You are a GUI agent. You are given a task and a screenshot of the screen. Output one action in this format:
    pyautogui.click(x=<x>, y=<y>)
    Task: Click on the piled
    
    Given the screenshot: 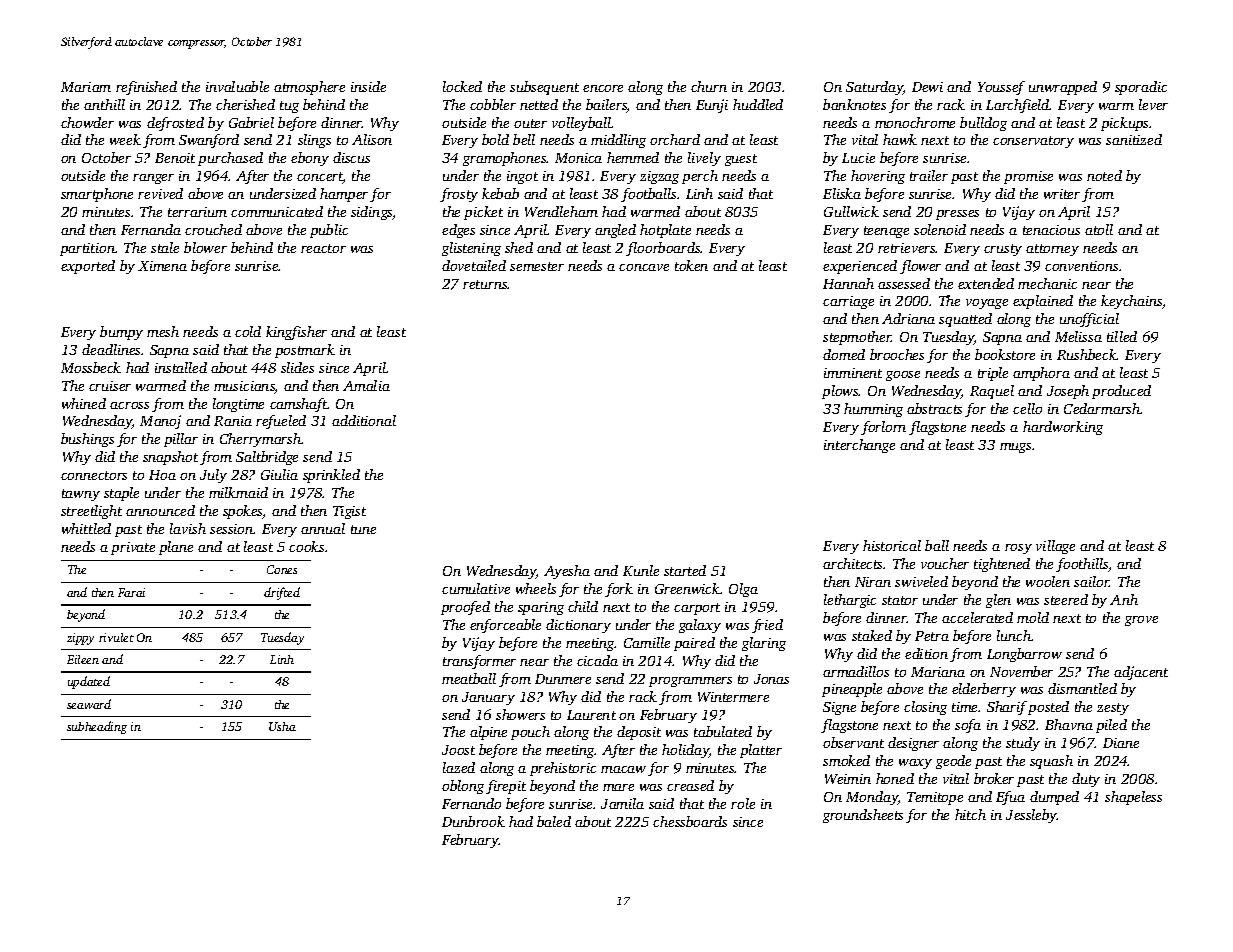 What is the action you would take?
    pyautogui.click(x=1111, y=726)
